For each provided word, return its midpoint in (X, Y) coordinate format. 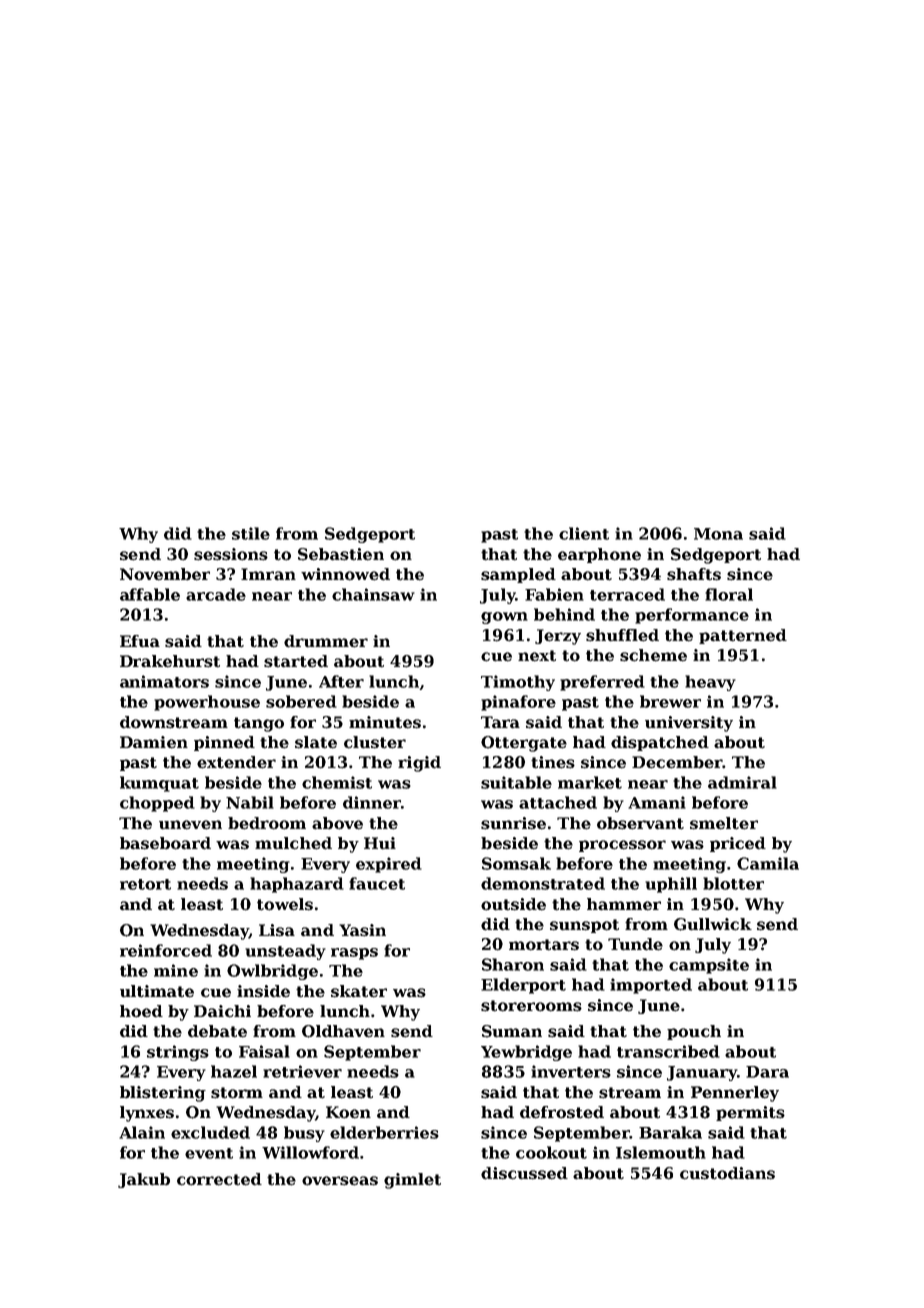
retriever (302, 1071)
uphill (671, 885)
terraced (627, 594)
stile (251, 533)
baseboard (165, 843)
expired (389, 865)
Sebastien (341, 554)
